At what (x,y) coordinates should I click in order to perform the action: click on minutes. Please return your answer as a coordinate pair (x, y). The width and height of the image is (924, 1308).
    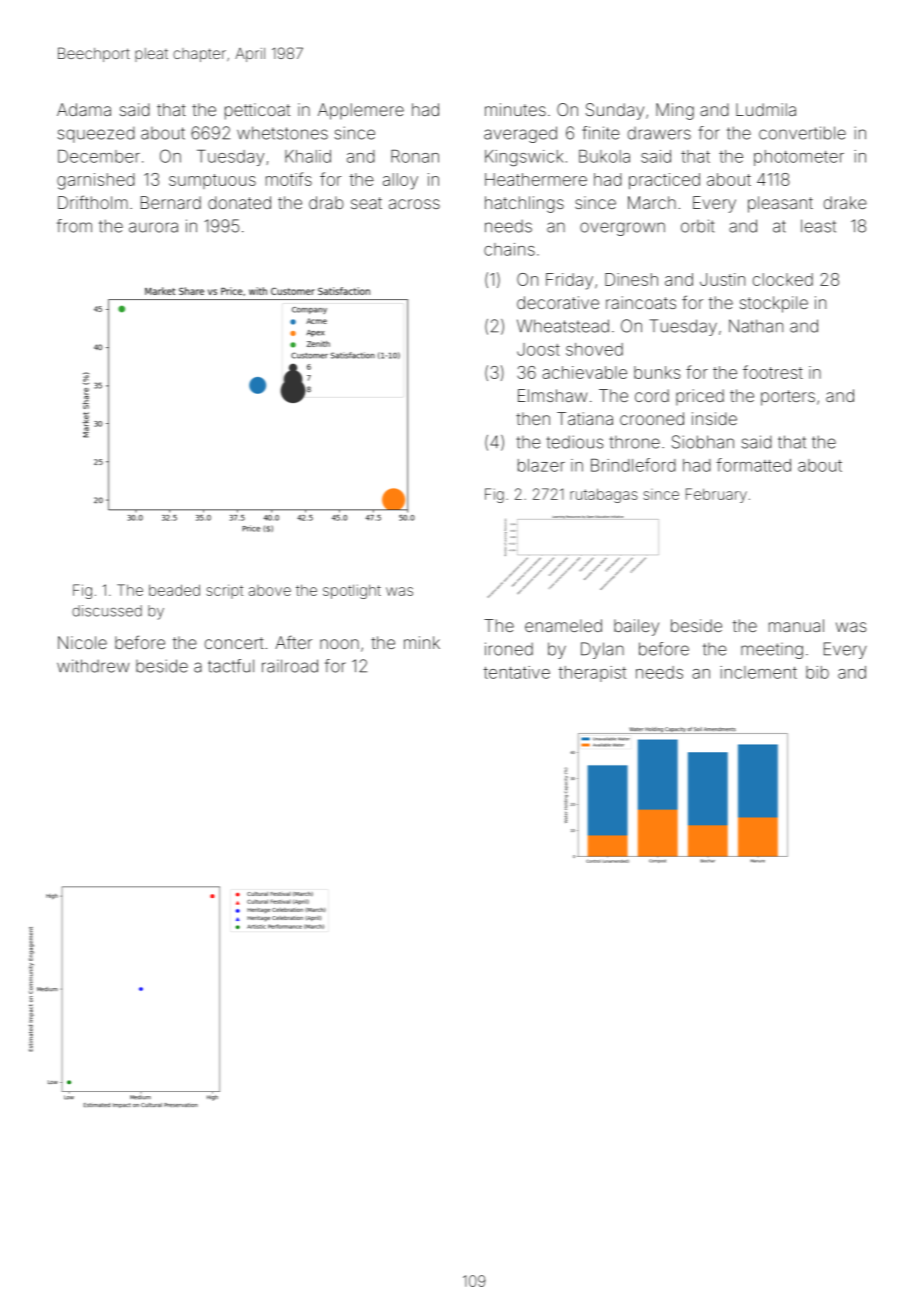
    Looking at the image, I should click on (515, 109).
